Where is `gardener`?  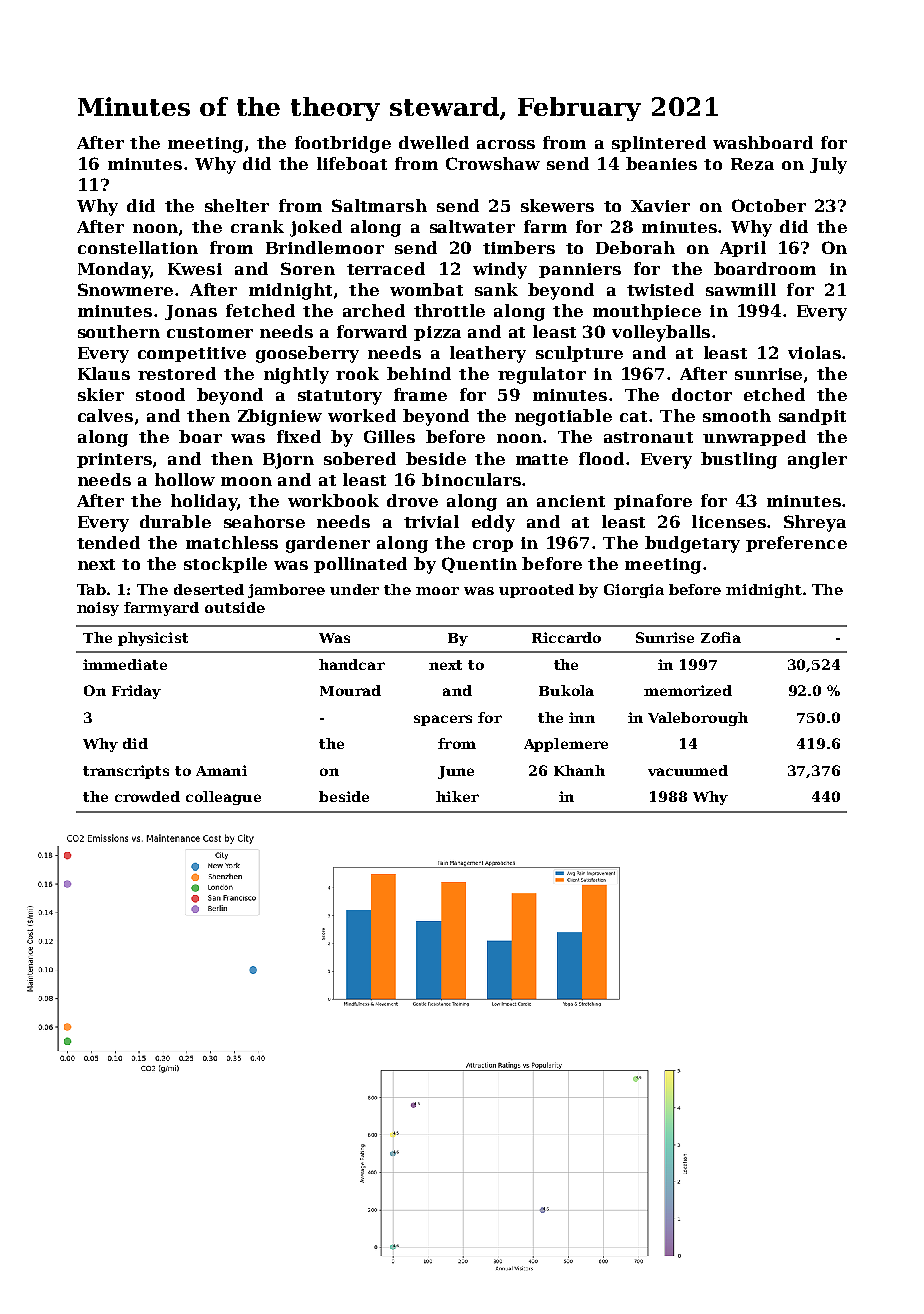 gardener is located at coordinates (328, 544).
